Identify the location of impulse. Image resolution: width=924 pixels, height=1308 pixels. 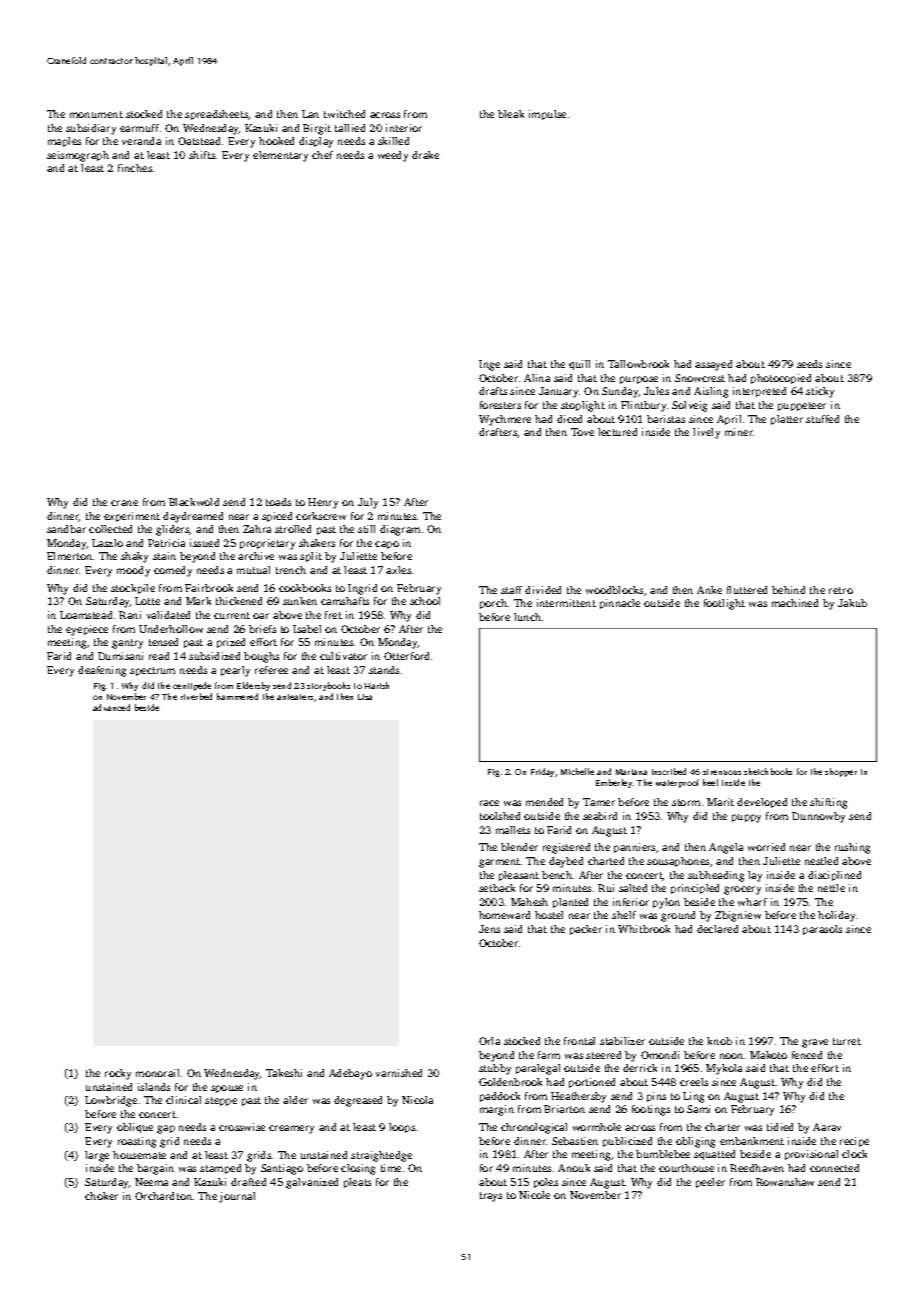
(547, 115).
